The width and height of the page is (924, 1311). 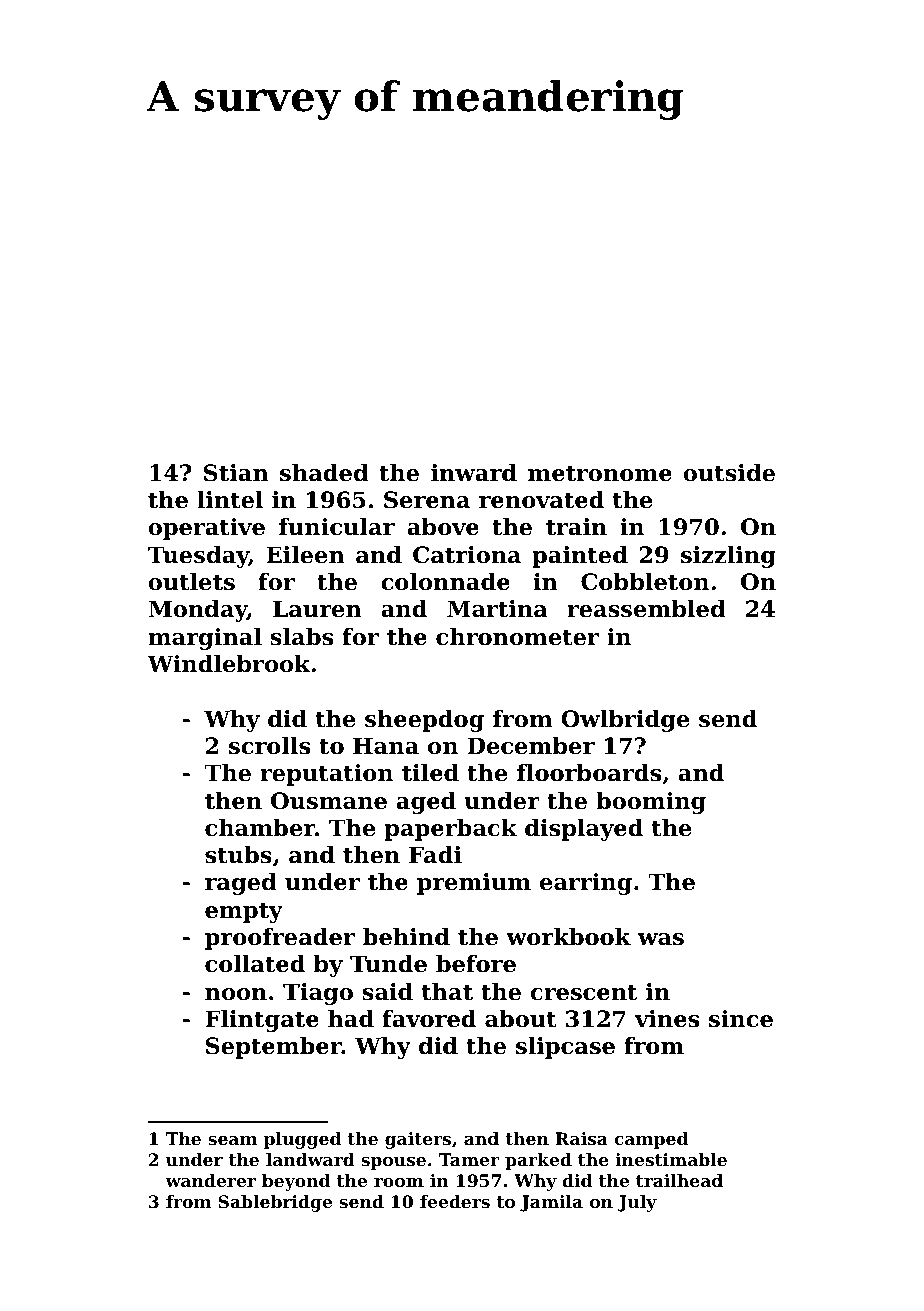 What do you see at coordinates (260, 828) in the page?
I see `chamber` at bounding box center [260, 828].
